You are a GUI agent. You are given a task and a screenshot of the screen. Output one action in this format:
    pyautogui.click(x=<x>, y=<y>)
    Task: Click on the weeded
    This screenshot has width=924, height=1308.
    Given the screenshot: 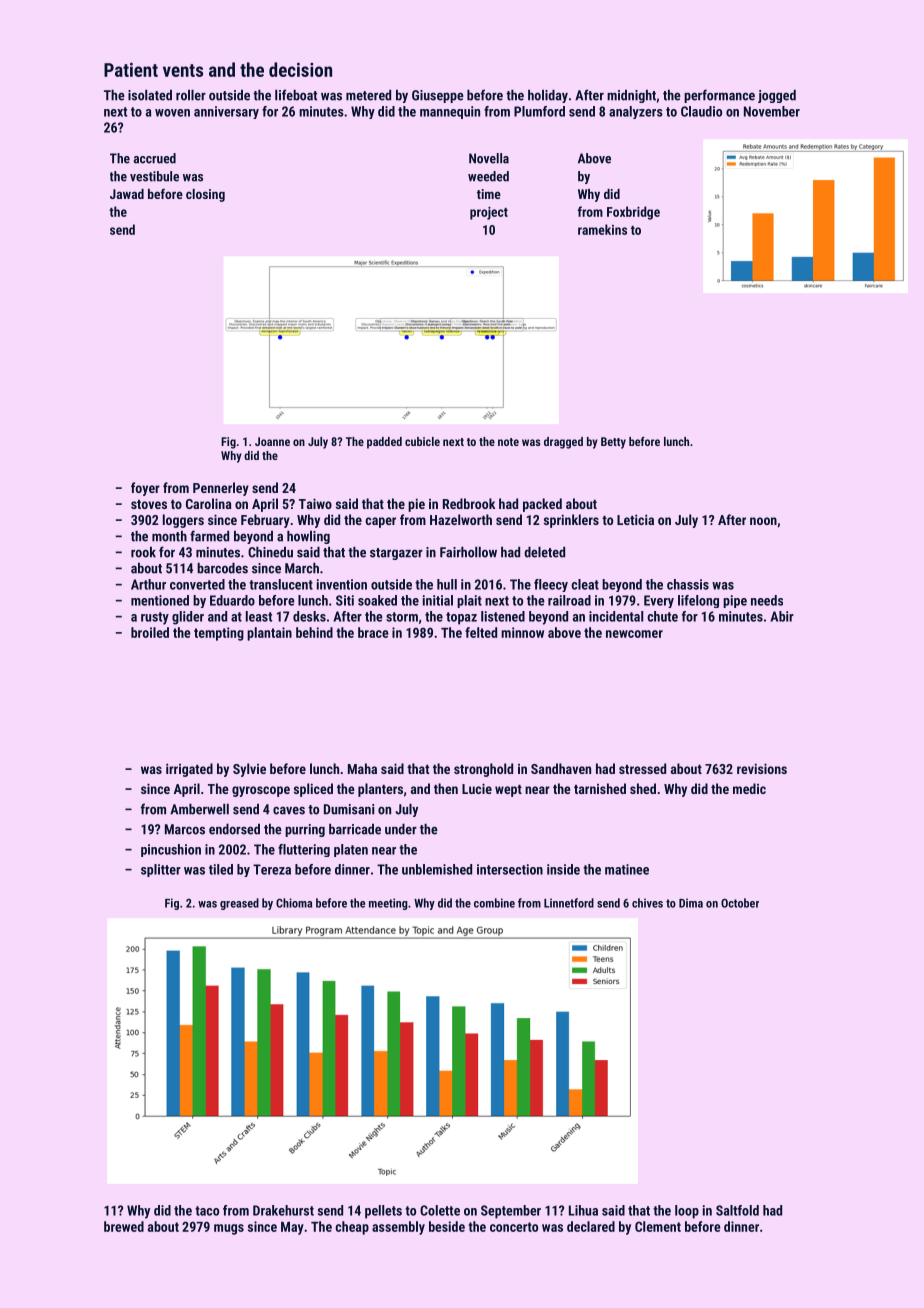 What is the action you would take?
    pyautogui.click(x=488, y=176)
